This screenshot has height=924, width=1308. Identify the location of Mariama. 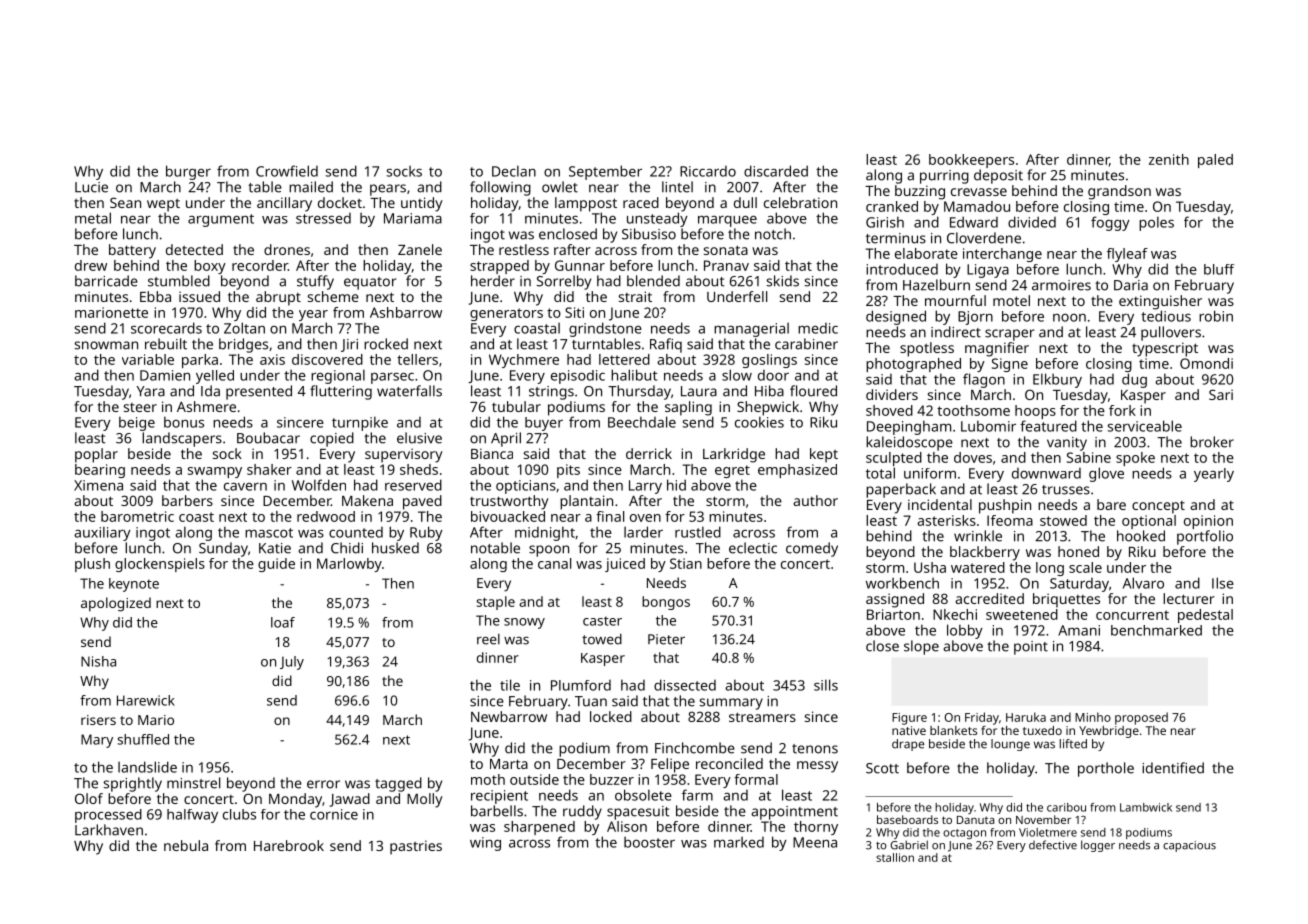
(413, 218).
